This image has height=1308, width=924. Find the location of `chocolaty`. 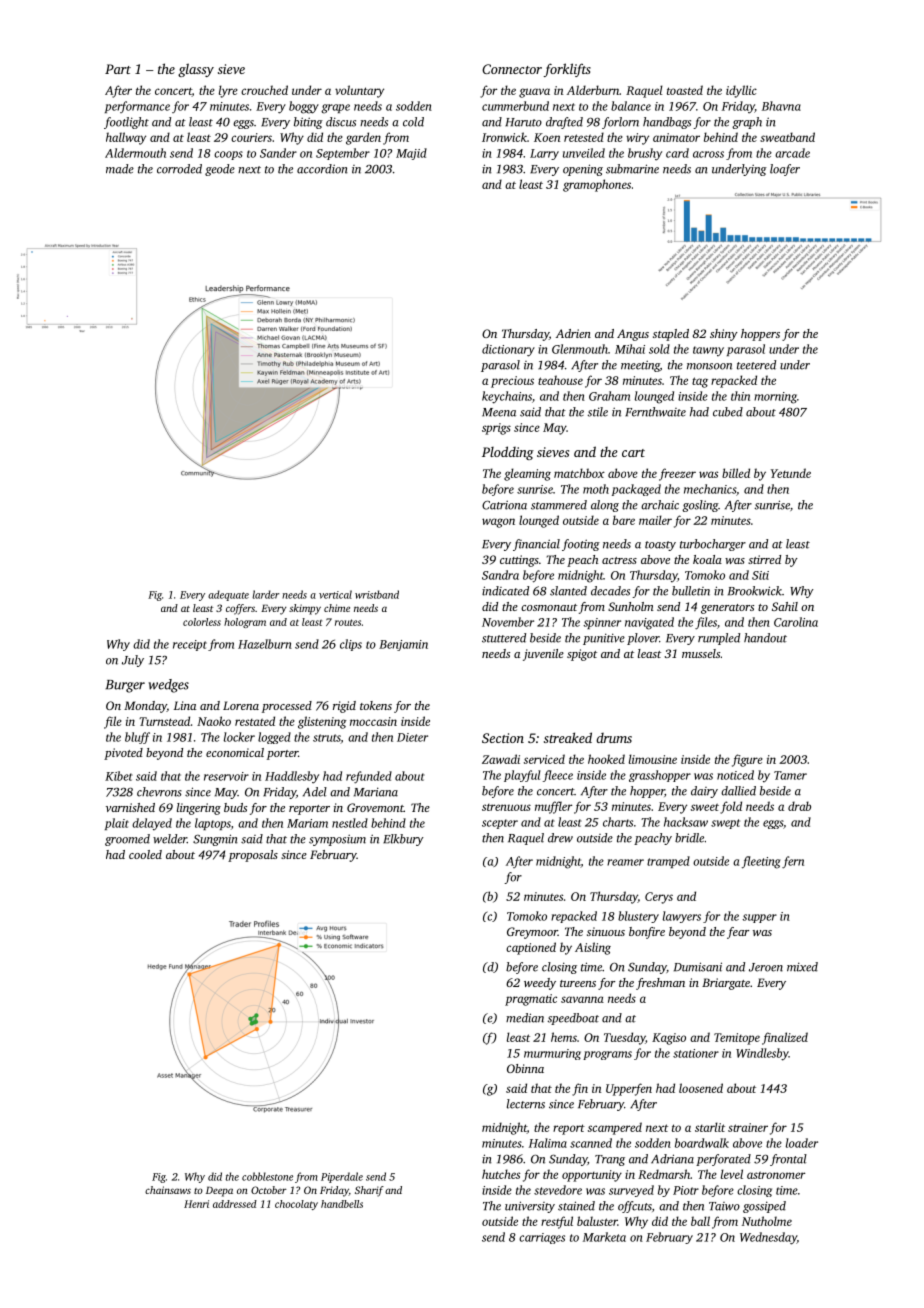

chocolaty is located at coordinates (296, 1205).
